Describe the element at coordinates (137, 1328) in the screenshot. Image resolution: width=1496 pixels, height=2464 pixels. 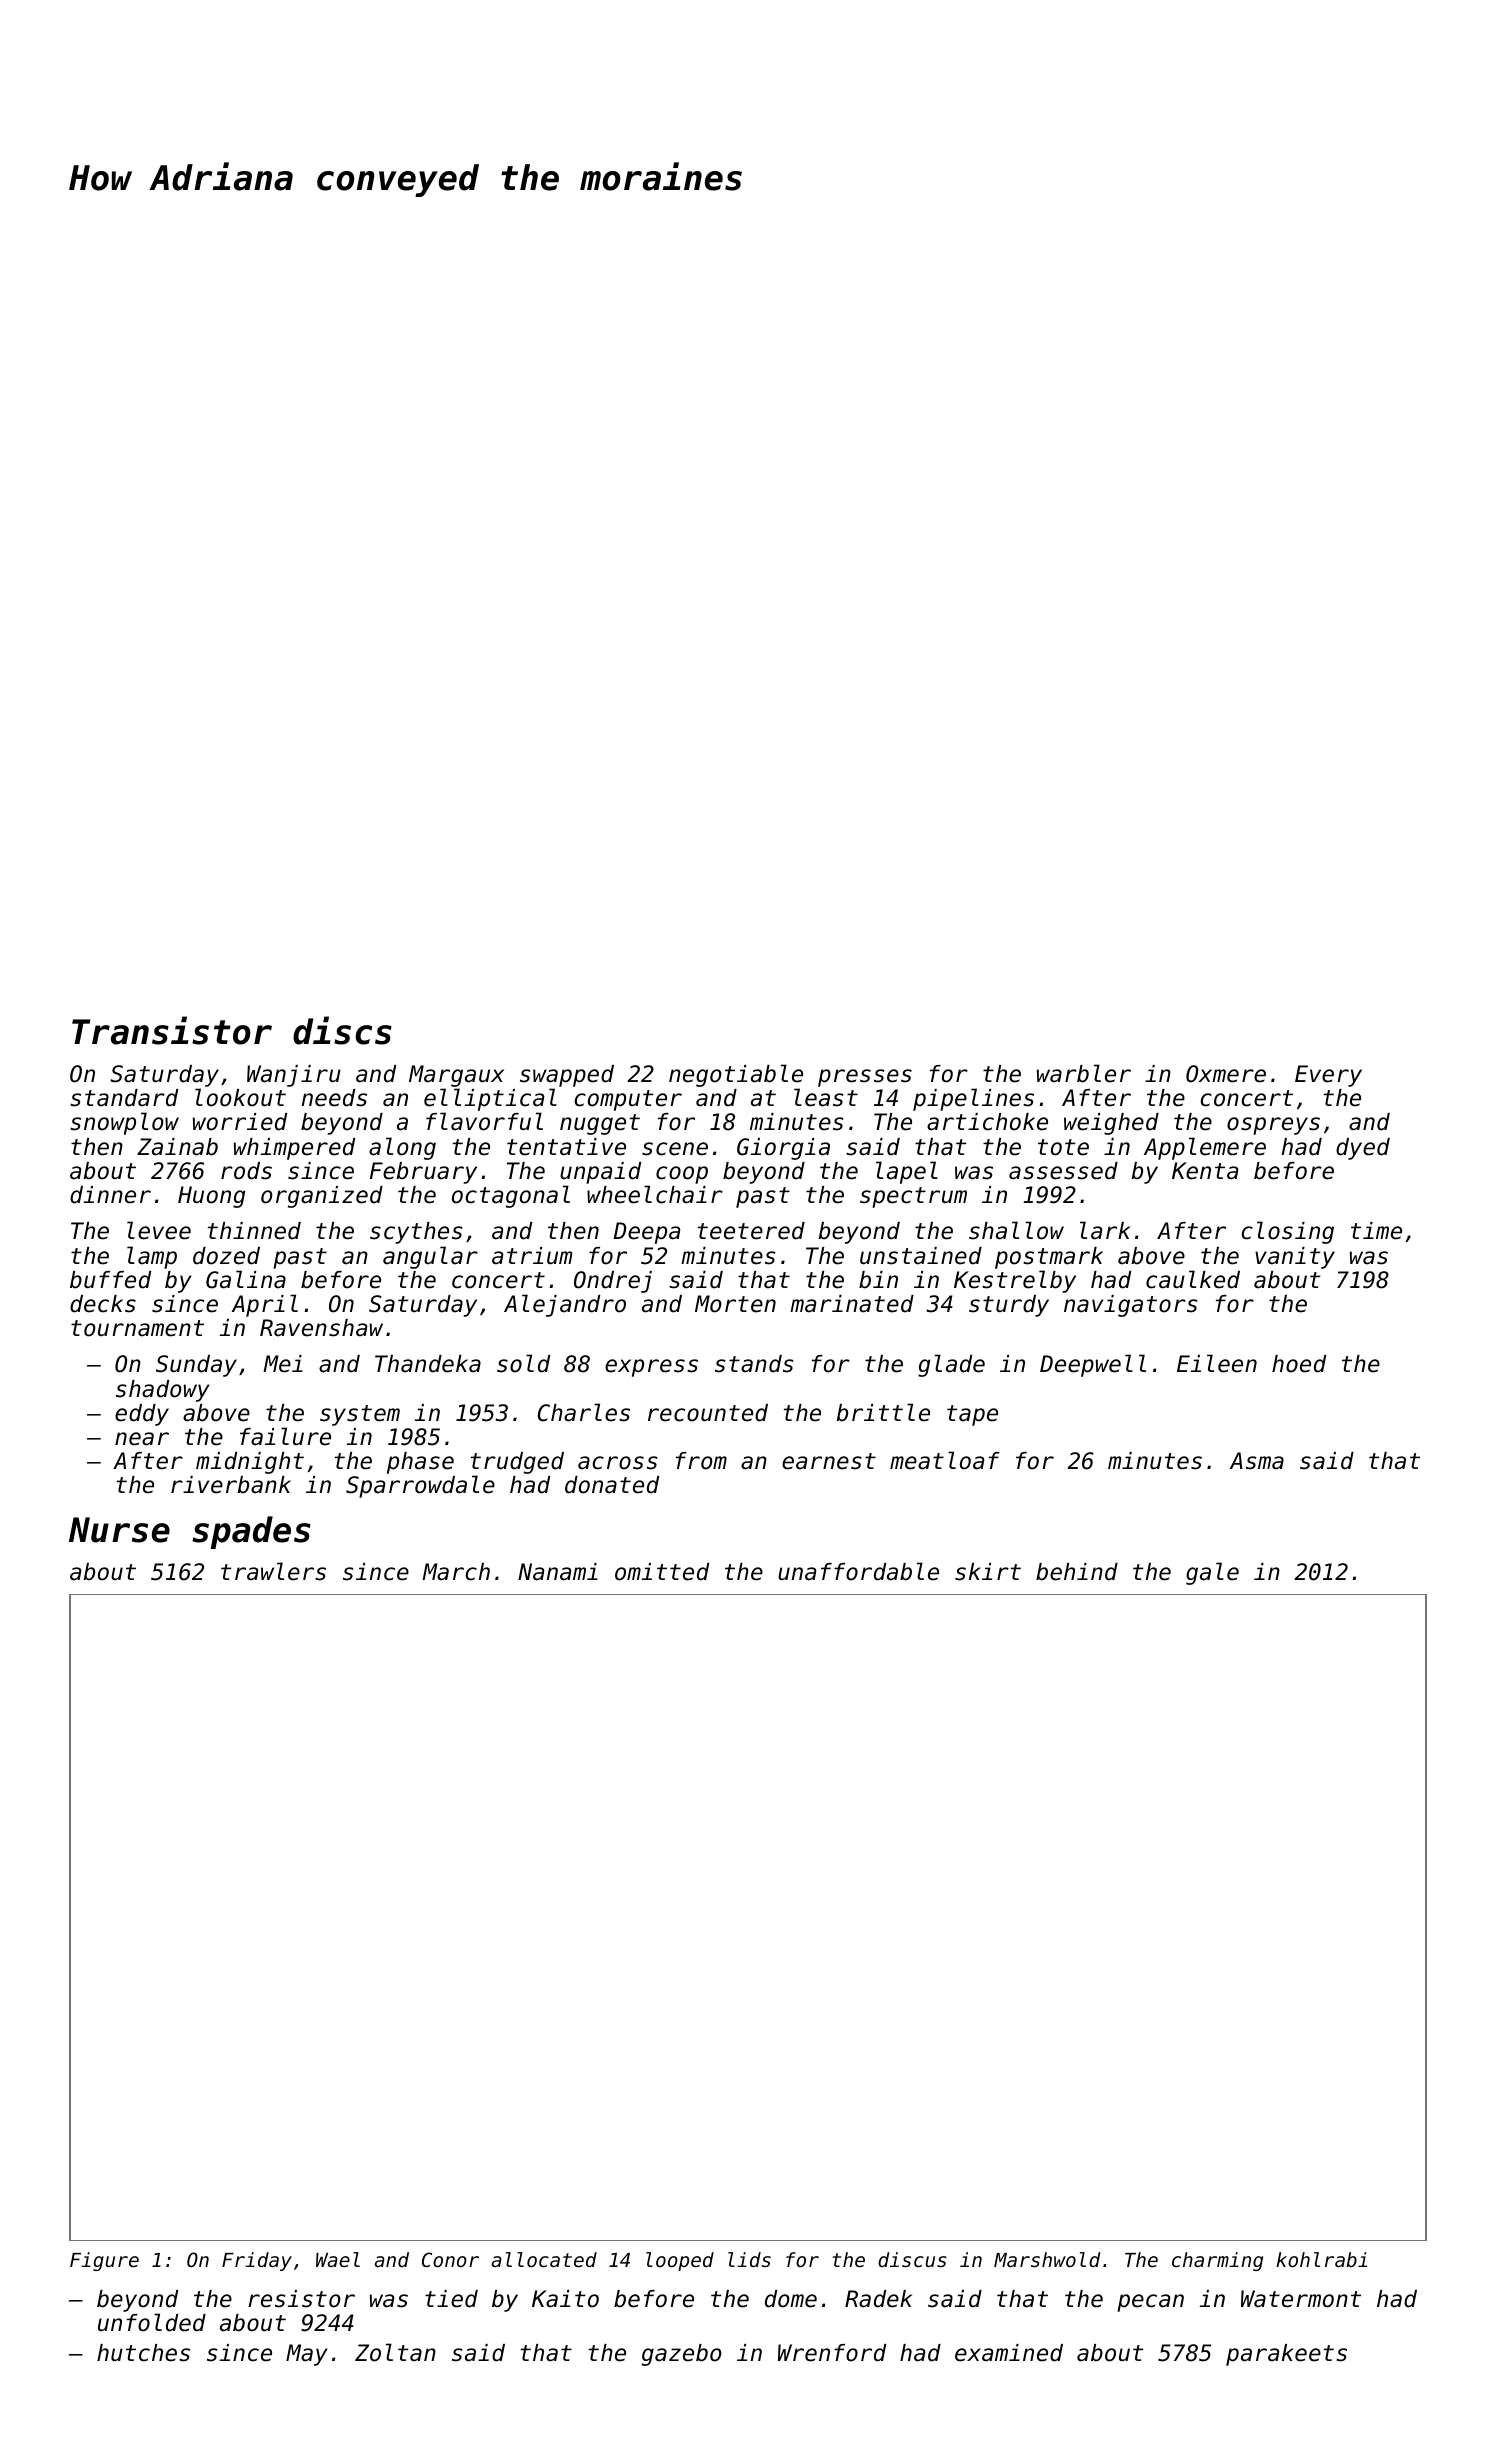
I see `tournament` at that location.
